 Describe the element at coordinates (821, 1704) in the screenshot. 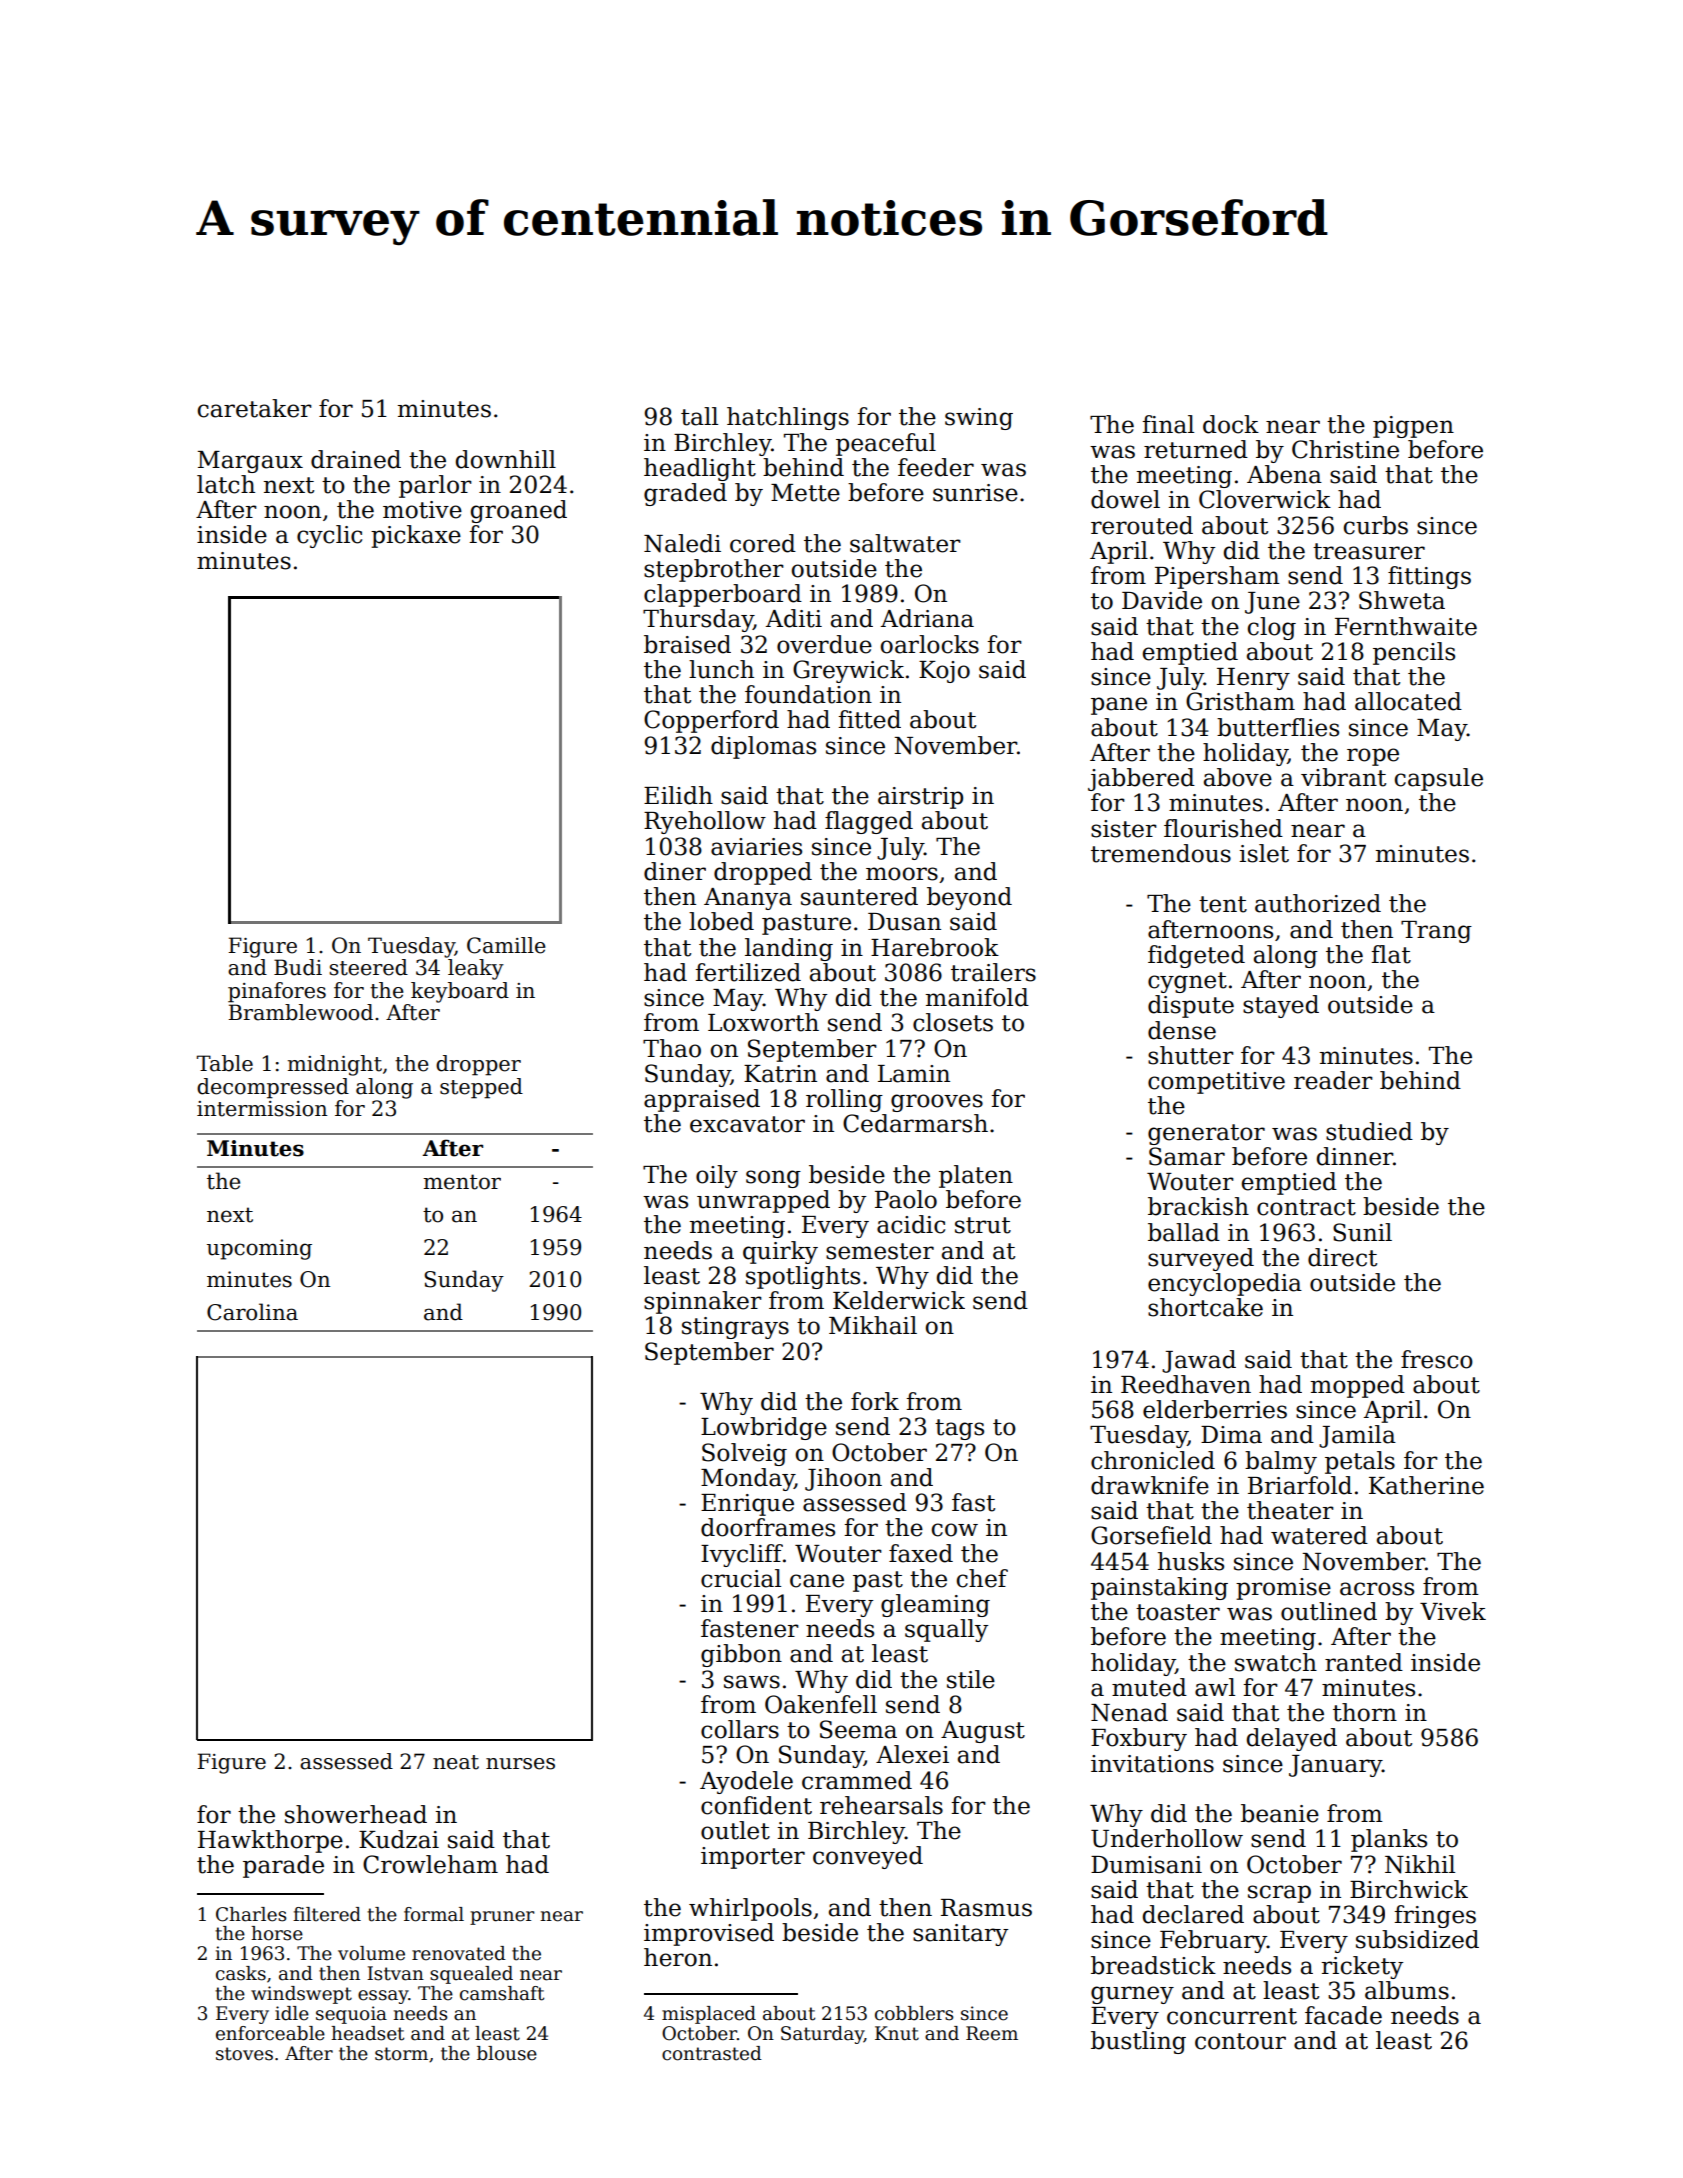

I see `Oakenfell` at that location.
